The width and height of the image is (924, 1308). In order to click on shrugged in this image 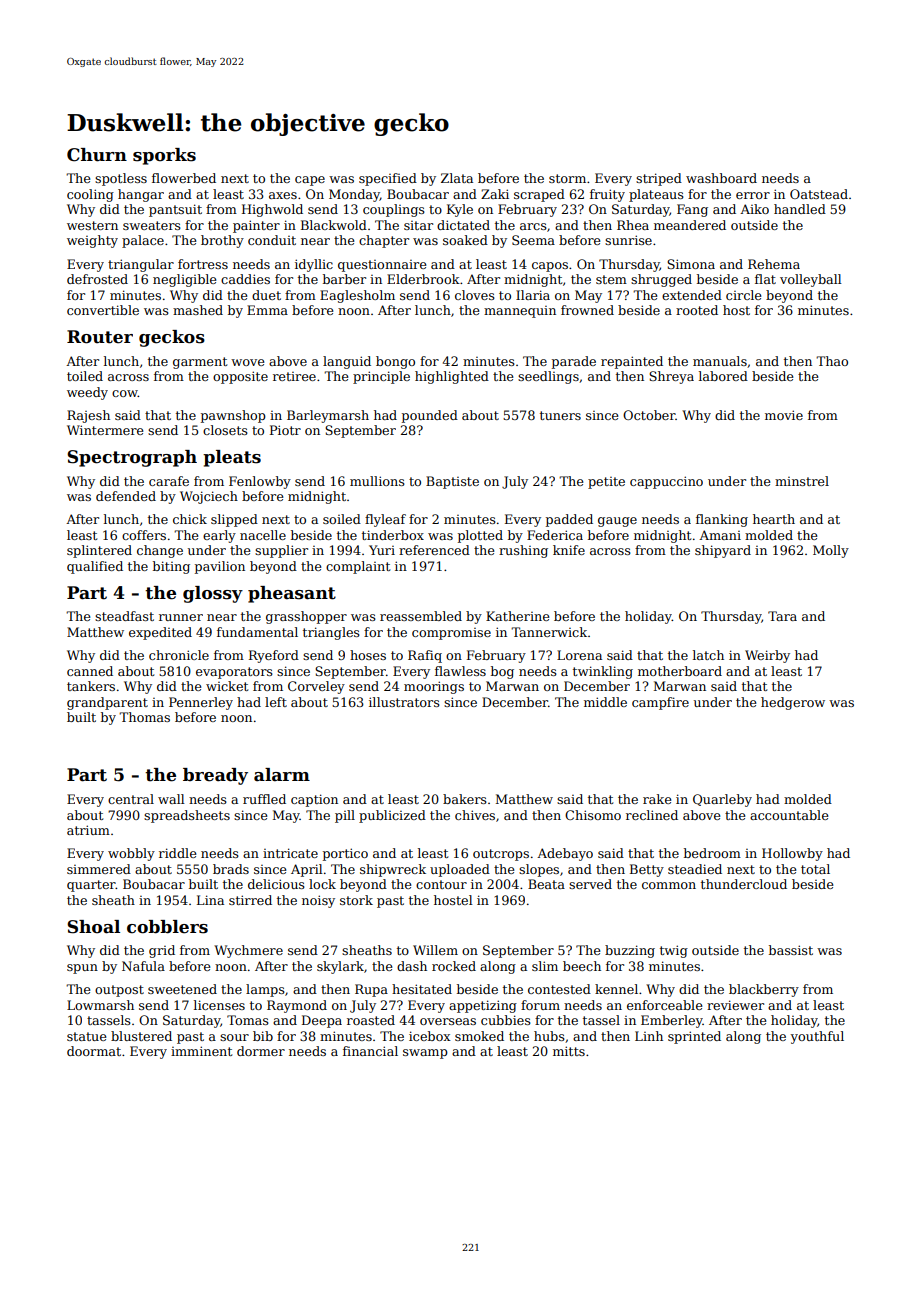, I will do `click(661, 280)`.
